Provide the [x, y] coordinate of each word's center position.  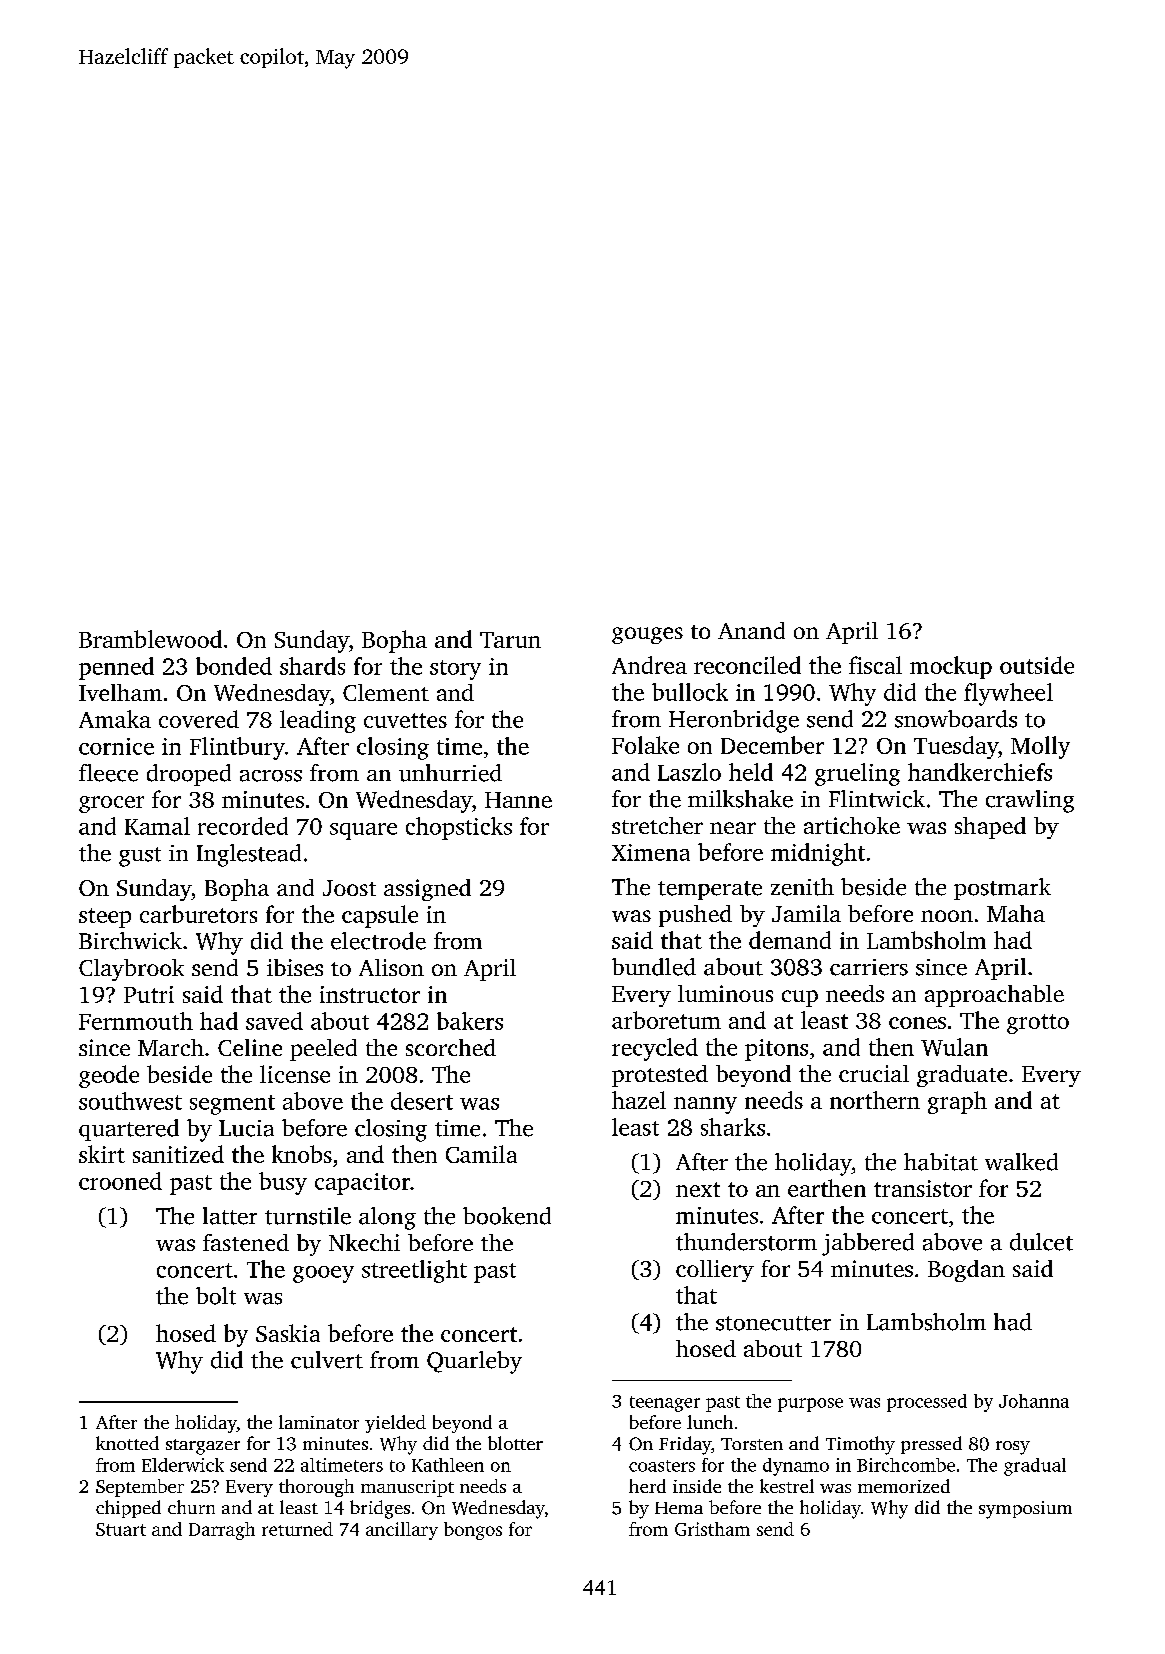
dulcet [1041, 1242]
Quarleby [474, 1362]
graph [957, 1102]
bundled [654, 967]
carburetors [198, 914]
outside [1037, 665]
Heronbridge [734, 721]
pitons [776, 1050]
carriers [869, 967]
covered [199, 719]
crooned [120, 1181]
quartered [129, 1130]
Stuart [121, 1529]
